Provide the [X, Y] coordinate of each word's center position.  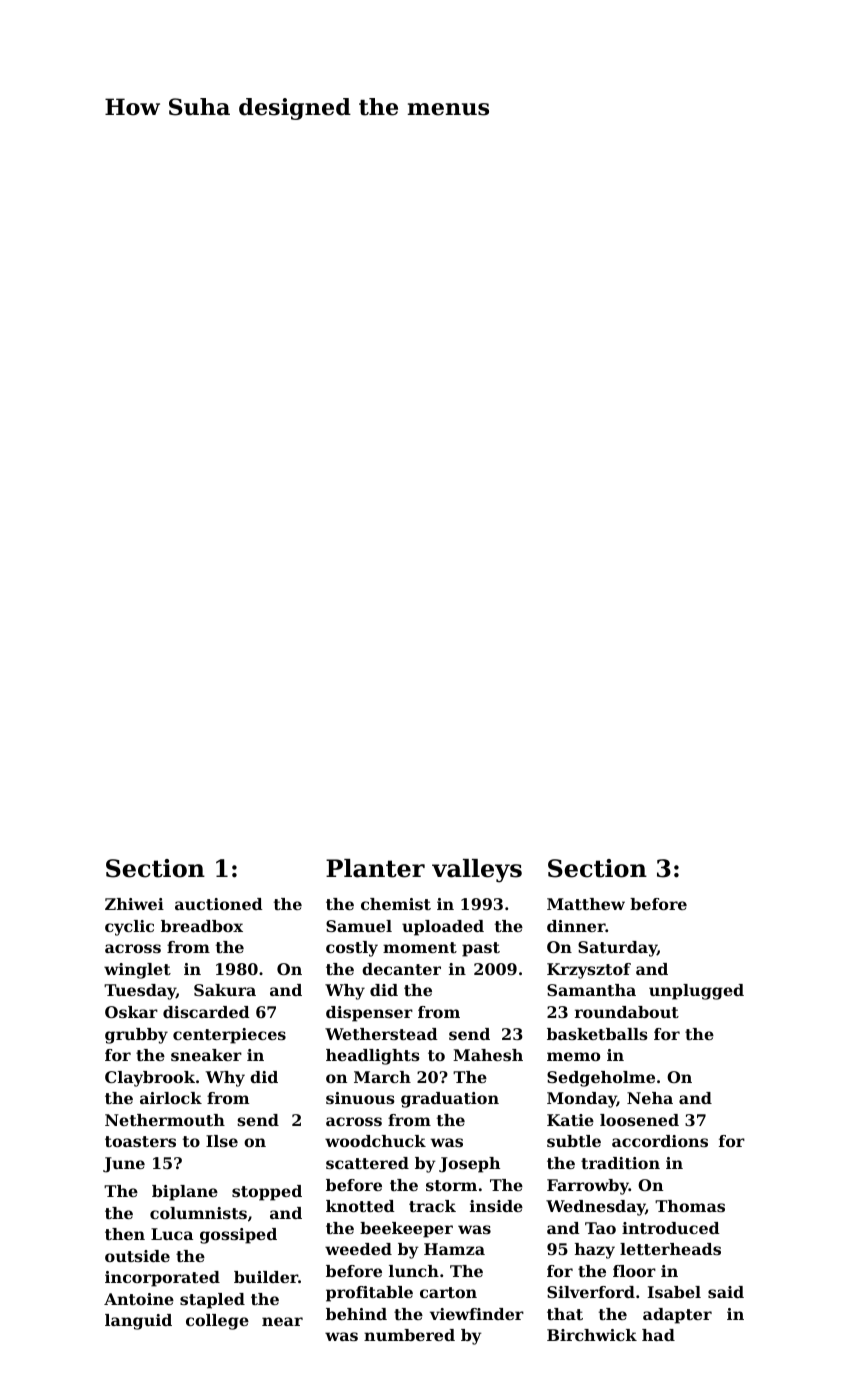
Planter [375, 868]
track [432, 1206]
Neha [650, 1098]
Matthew [586, 904]
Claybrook [150, 1079]
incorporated [162, 1279]
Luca [172, 1234]
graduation [450, 1100]
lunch [414, 1271]
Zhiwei [134, 904]
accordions [660, 1141]
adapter [677, 1316]
